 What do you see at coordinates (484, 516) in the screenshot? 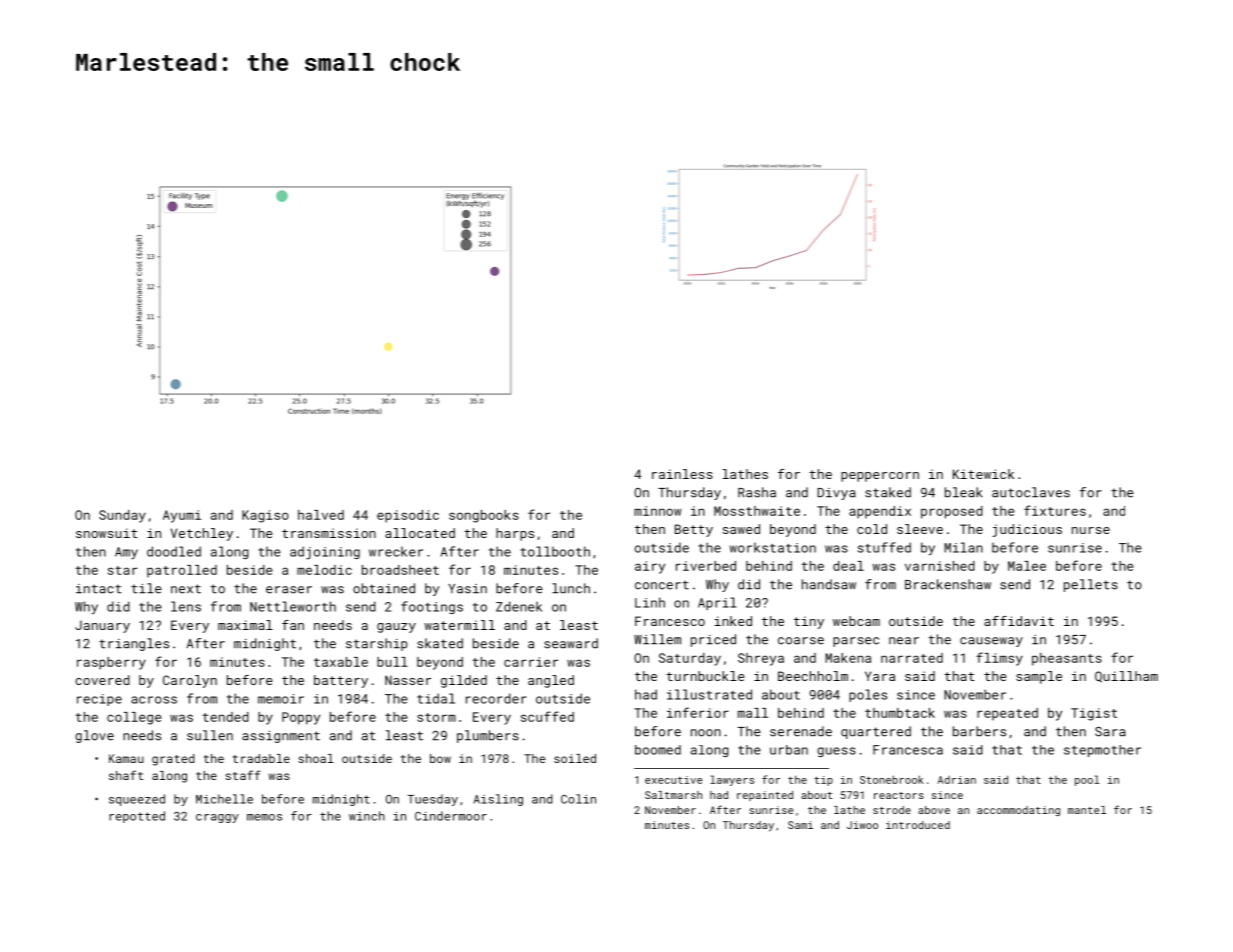
I see `songbooks` at bounding box center [484, 516].
